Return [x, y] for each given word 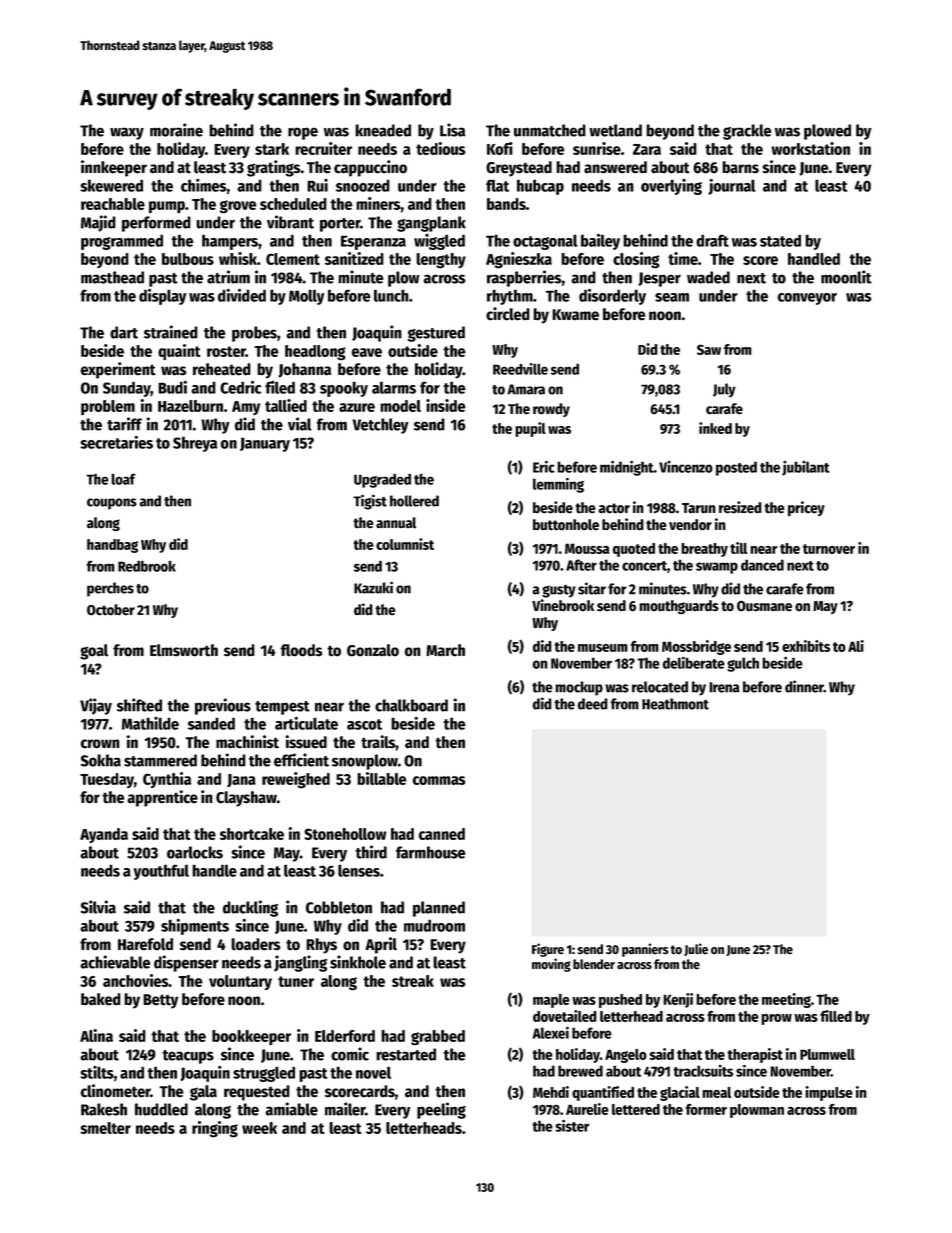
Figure [548, 950]
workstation [810, 148]
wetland [615, 130]
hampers [230, 242]
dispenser [186, 963]
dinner [804, 686]
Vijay [96, 706]
